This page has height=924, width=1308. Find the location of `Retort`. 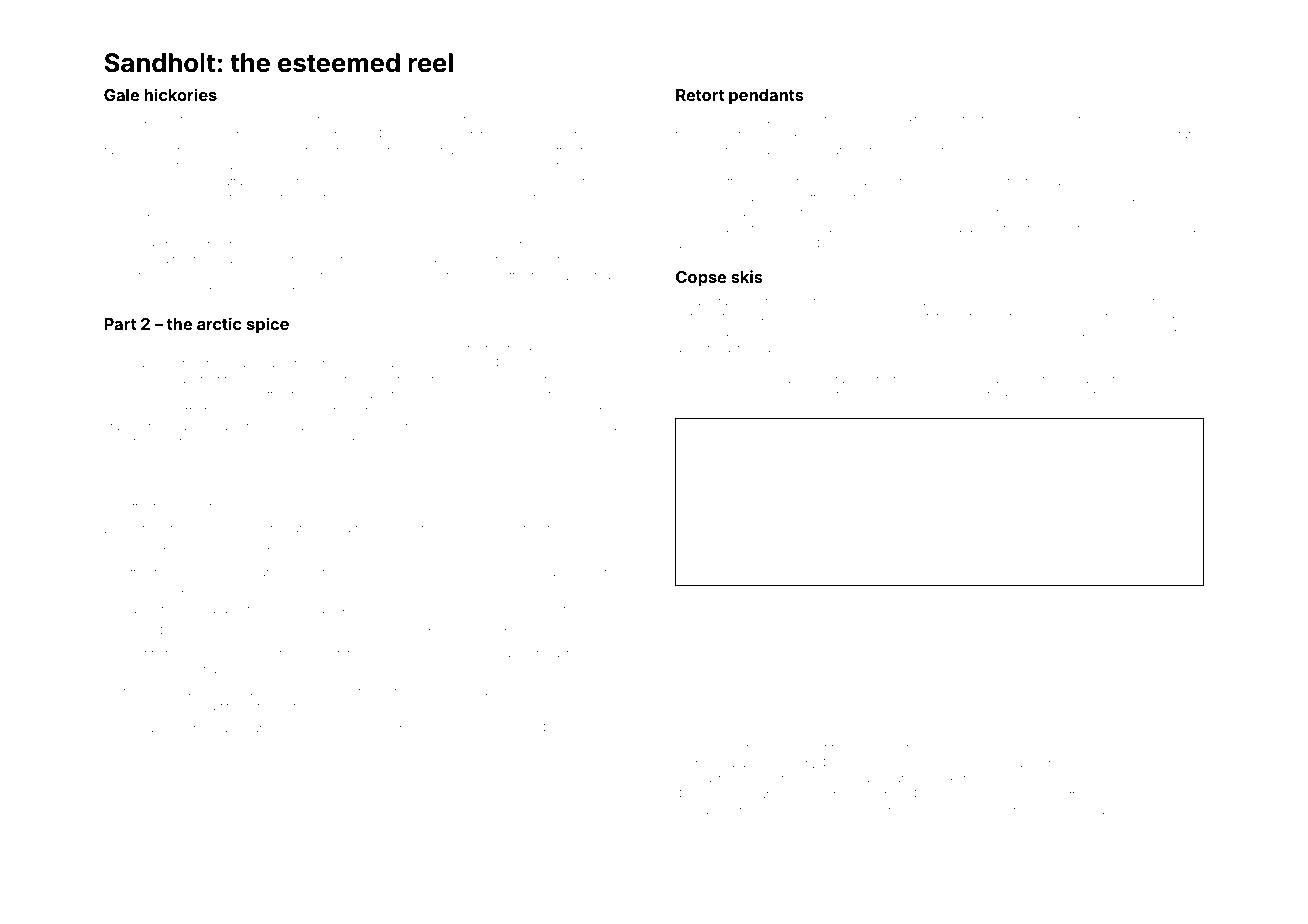

Retort is located at coordinates (700, 95).
